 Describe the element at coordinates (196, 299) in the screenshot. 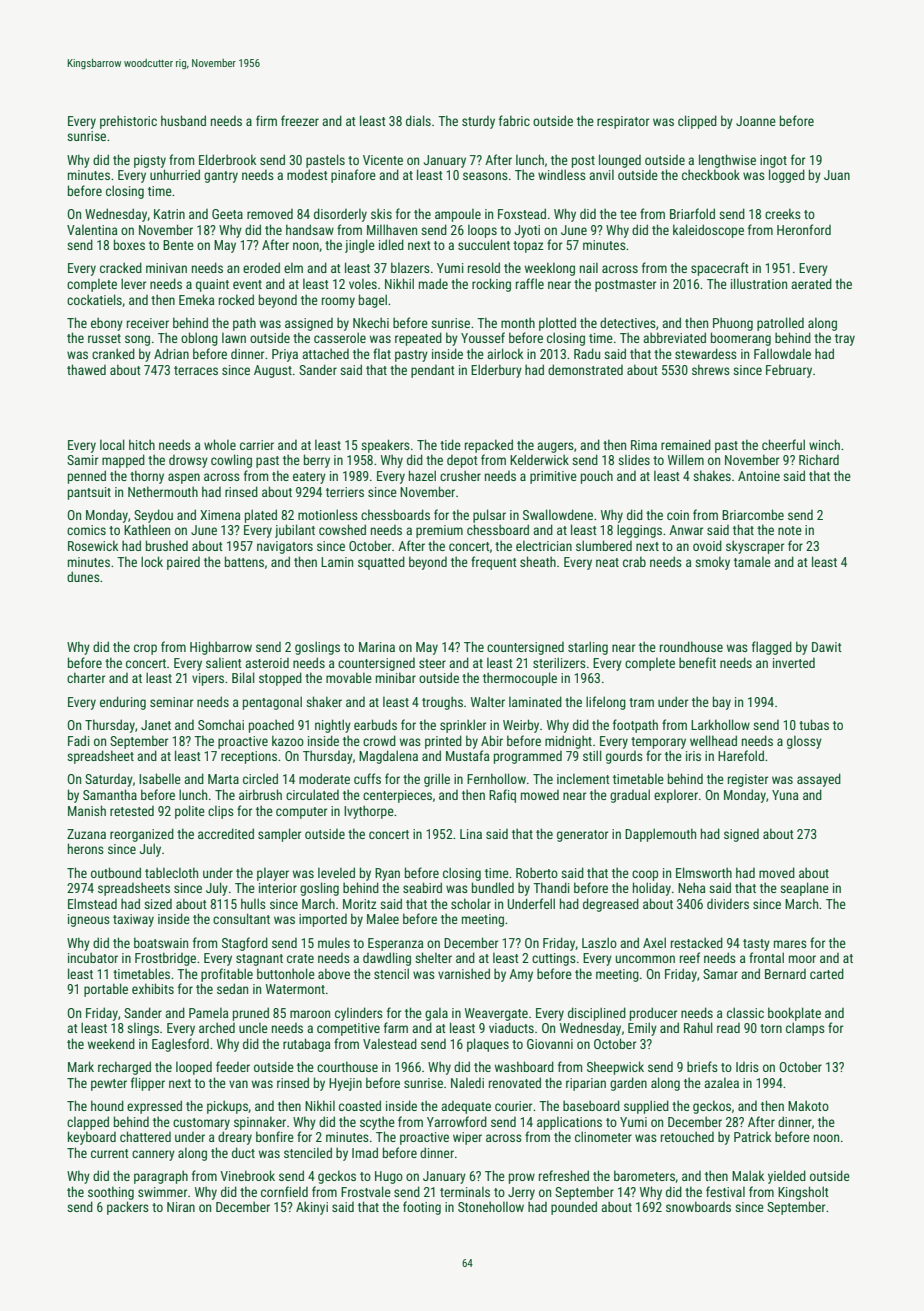

I see `Emeka` at that location.
